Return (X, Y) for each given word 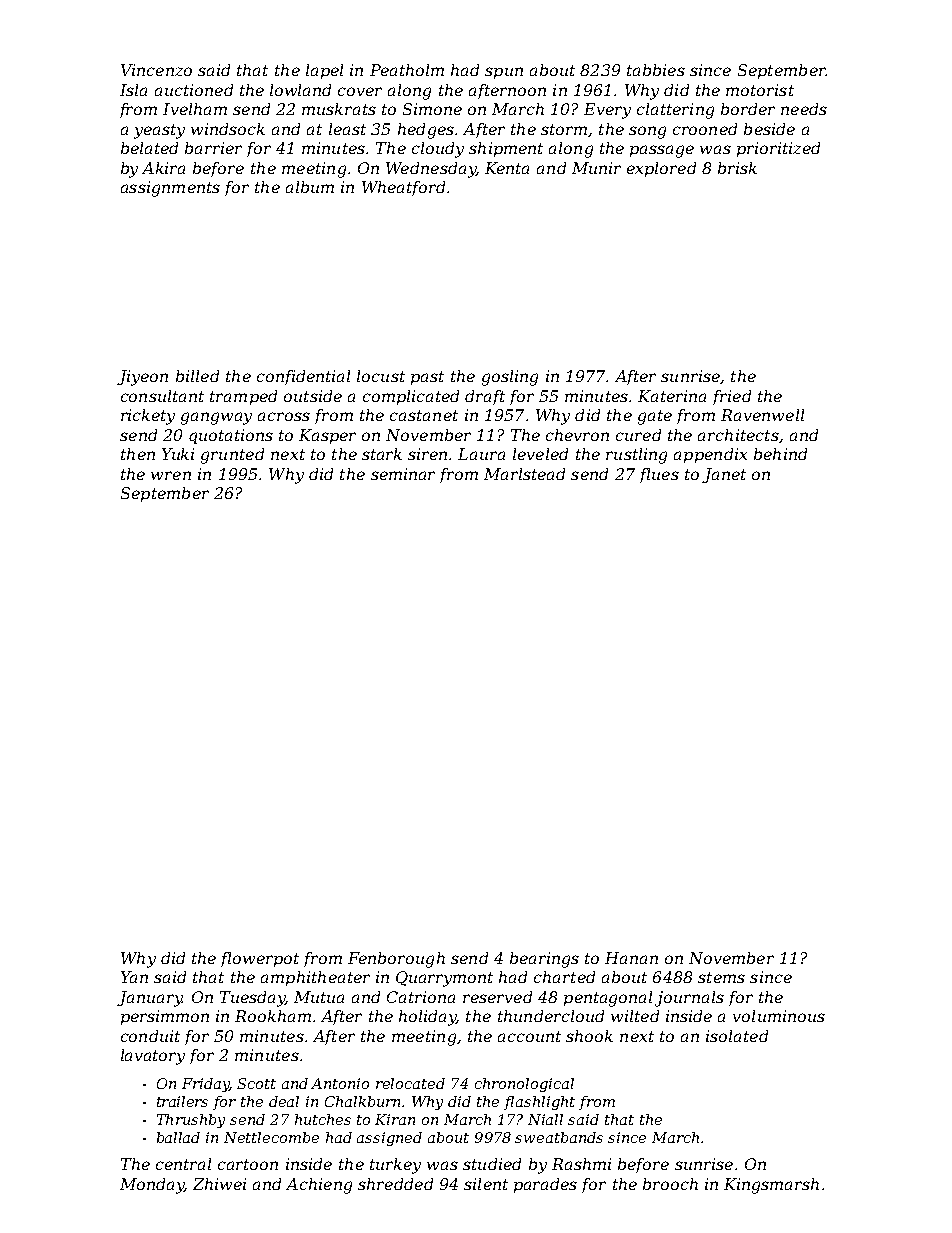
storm (564, 129)
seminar (403, 474)
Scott (256, 1083)
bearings (544, 960)
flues (659, 475)
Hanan (631, 958)
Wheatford (403, 188)
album (310, 187)
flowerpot (260, 959)
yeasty (159, 131)
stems (721, 977)
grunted (232, 456)
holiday (428, 1018)
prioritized (778, 149)
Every (607, 111)
